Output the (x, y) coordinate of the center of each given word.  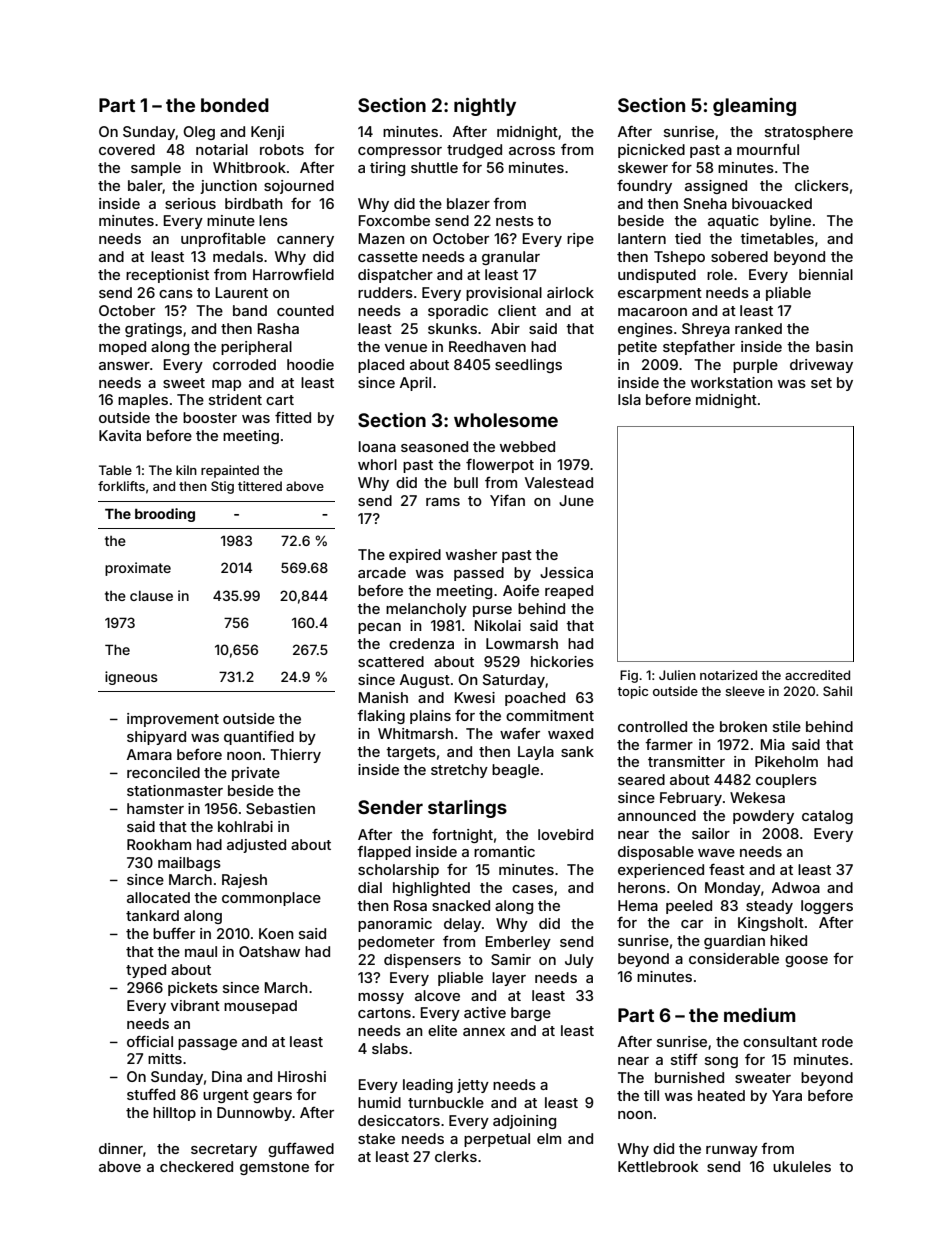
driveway (821, 366)
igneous (131, 678)
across (532, 151)
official (150, 1041)
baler (145, 186)
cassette (388, 257)
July (579, 961)
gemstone (274, 1168)
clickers (822, 185)
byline (790, 222)
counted (305, 310)
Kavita (120, 435)
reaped (569, 592)
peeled (689, 907)
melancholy (426, 610)
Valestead (559, 482)
